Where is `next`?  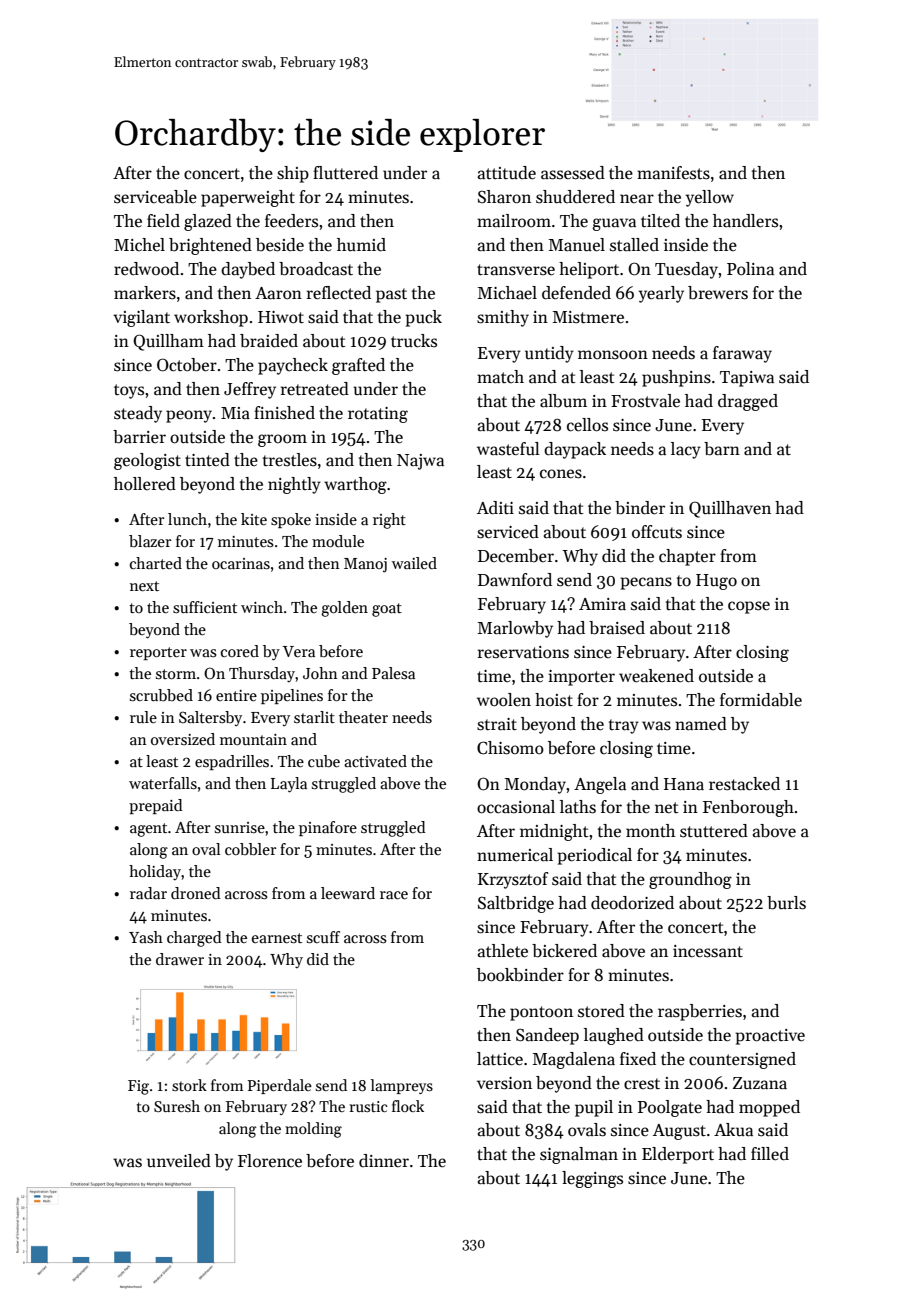 next is located at coordinates (144, 586).
